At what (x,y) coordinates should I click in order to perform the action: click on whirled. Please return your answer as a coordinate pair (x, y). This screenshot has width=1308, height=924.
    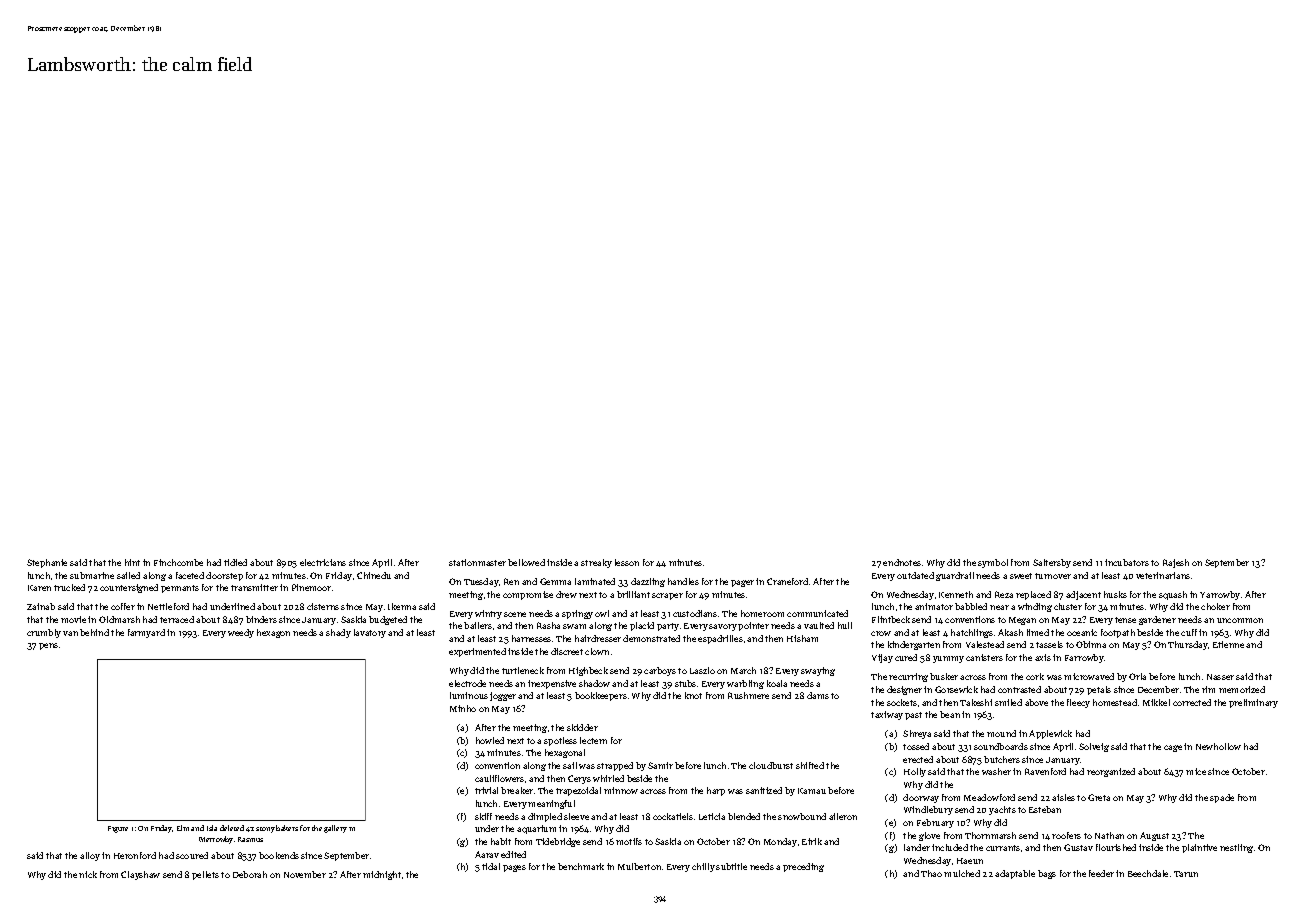
    Looking at the image, I should click on (608, 778).
